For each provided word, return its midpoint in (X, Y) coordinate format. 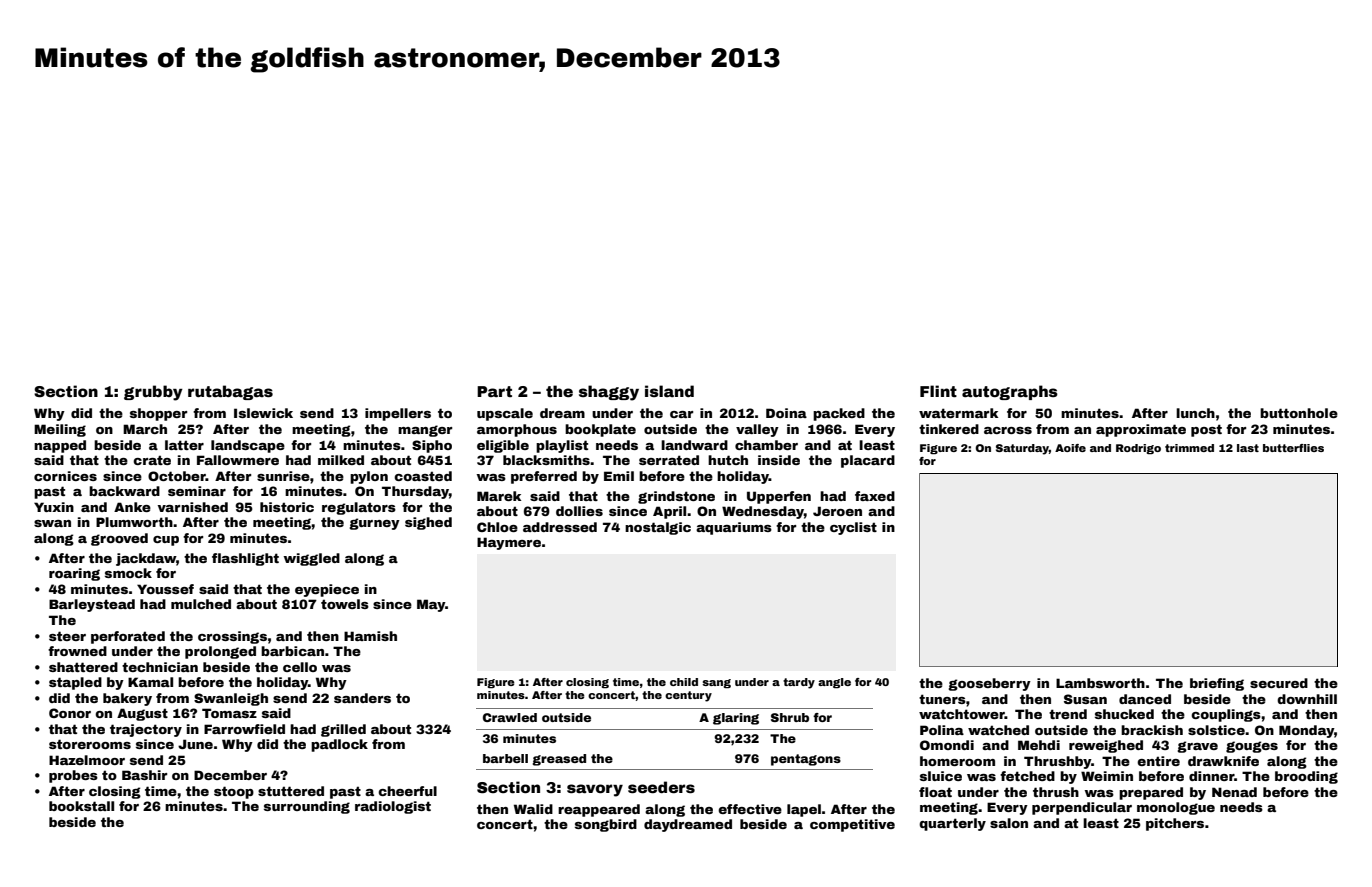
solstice (1216, 730)
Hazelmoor (87, 760)
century (688, 696)
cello (300, 667)
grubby (153, 393)
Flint (938, 391)
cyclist (853, 528)
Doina (786, 413)
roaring (74, 574)
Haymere (509, 543)
